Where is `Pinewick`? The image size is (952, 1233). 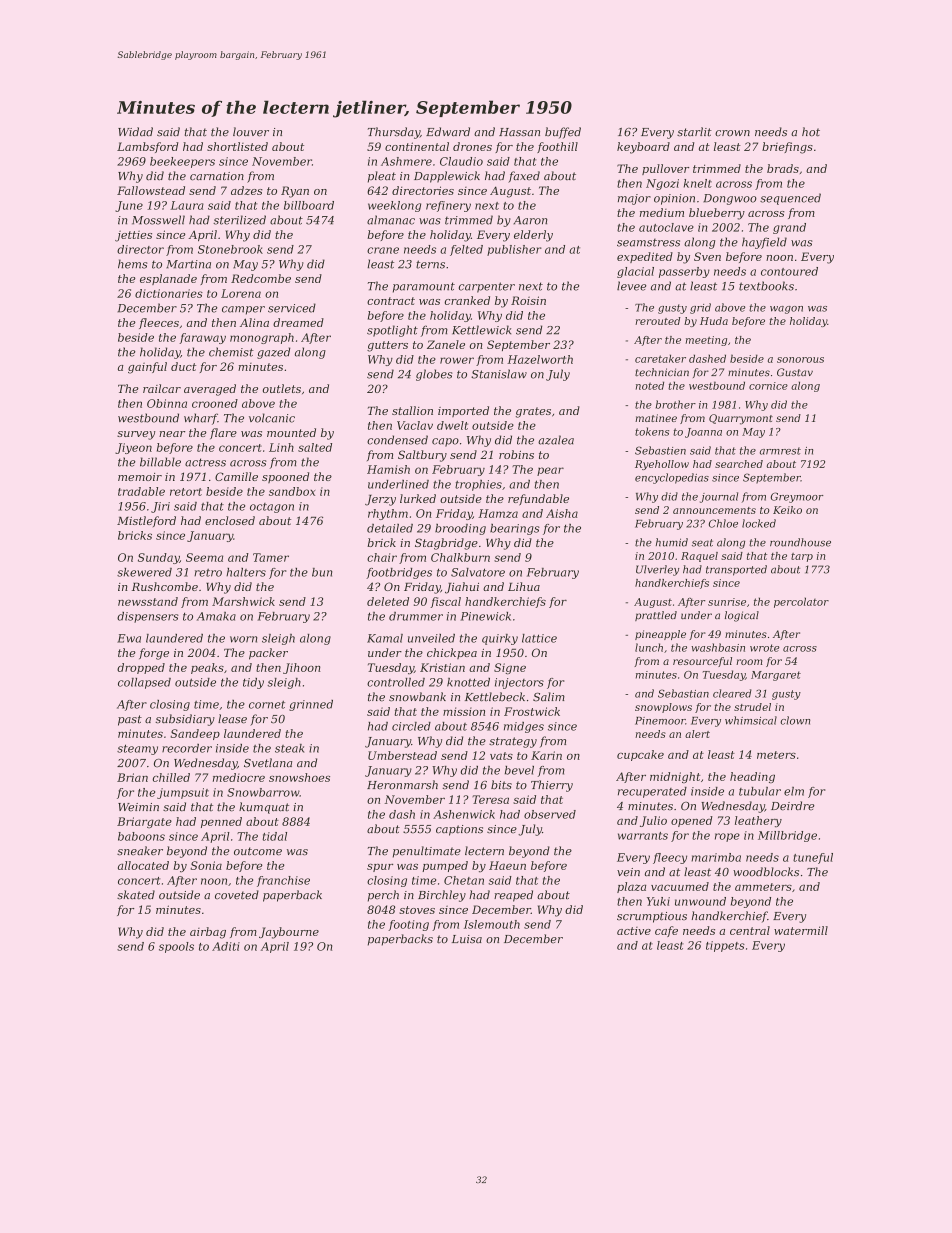 Pinewick is located at coordinates (486, 616).
